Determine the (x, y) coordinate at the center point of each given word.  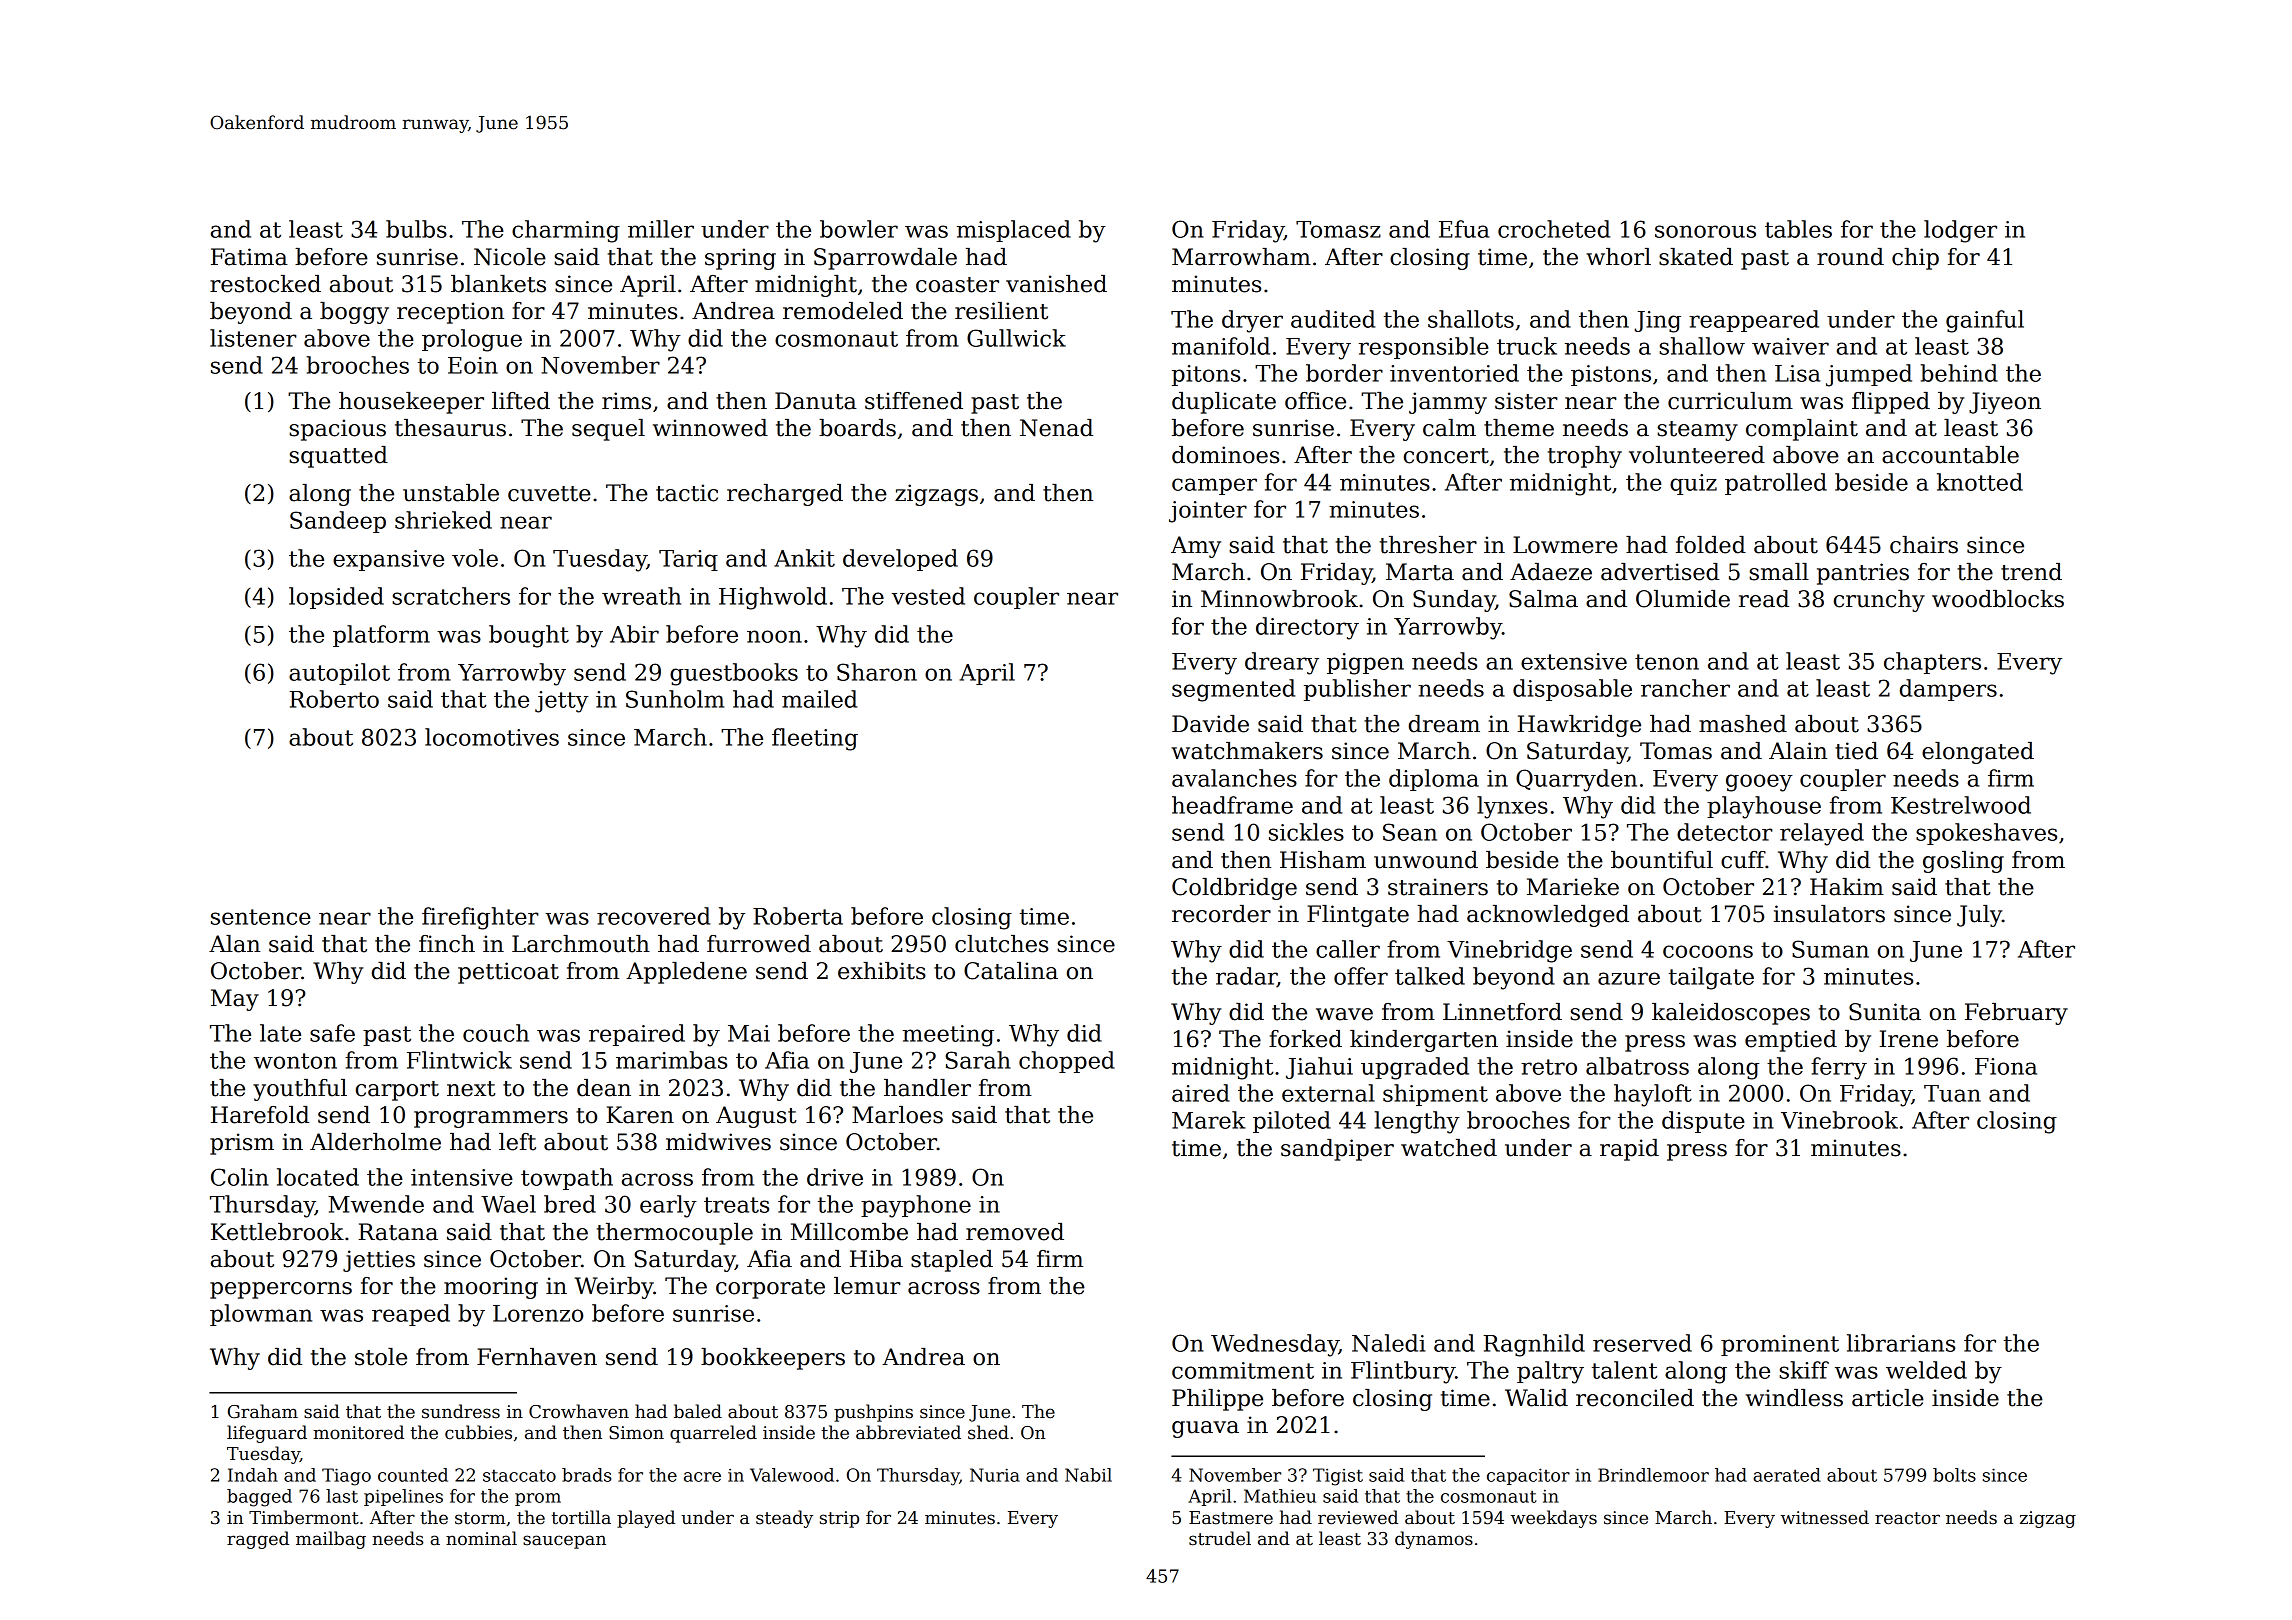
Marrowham (1241, 257)
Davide (1210, 724)
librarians (1901, 1343)
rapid (1629, 1150)
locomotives (492, 737)
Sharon (877, 672)
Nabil (1088, 1475)
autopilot (339, 674)
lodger (1960, 231)
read (1764, 599)
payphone (916, 1206)
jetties (379, 1261)
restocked (265, 284)
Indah (253, 1475)
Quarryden (1576, 780)
